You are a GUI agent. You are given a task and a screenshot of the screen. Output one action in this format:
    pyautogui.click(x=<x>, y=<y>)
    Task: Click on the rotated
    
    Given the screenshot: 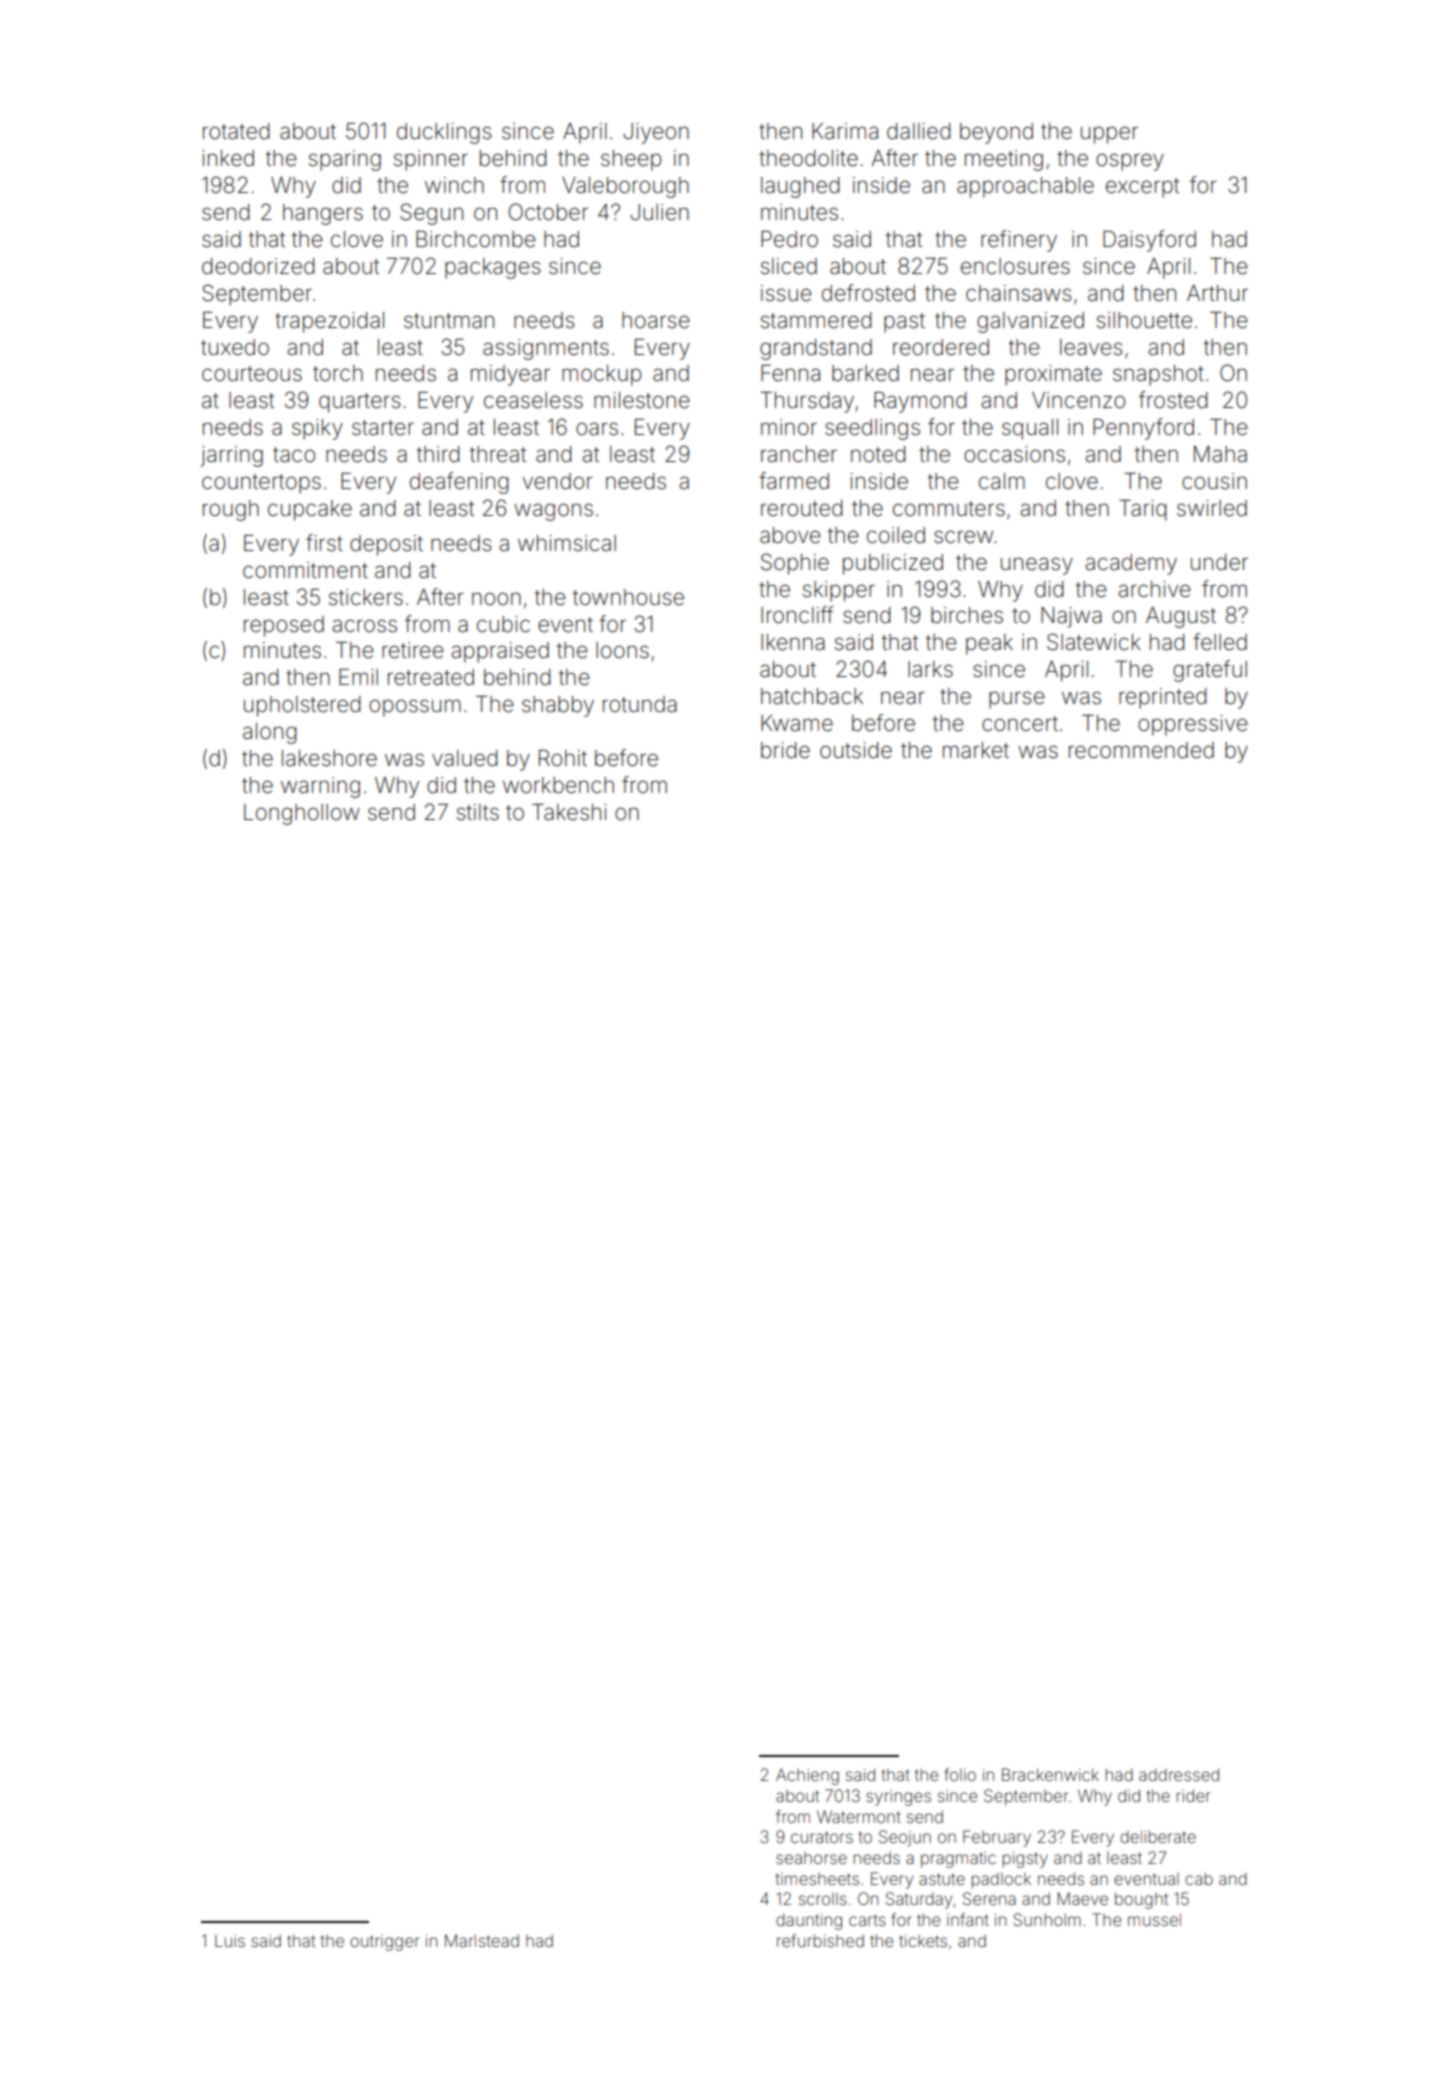 What is the action you would take?
    pyautogui.click(x=236, y=131)
